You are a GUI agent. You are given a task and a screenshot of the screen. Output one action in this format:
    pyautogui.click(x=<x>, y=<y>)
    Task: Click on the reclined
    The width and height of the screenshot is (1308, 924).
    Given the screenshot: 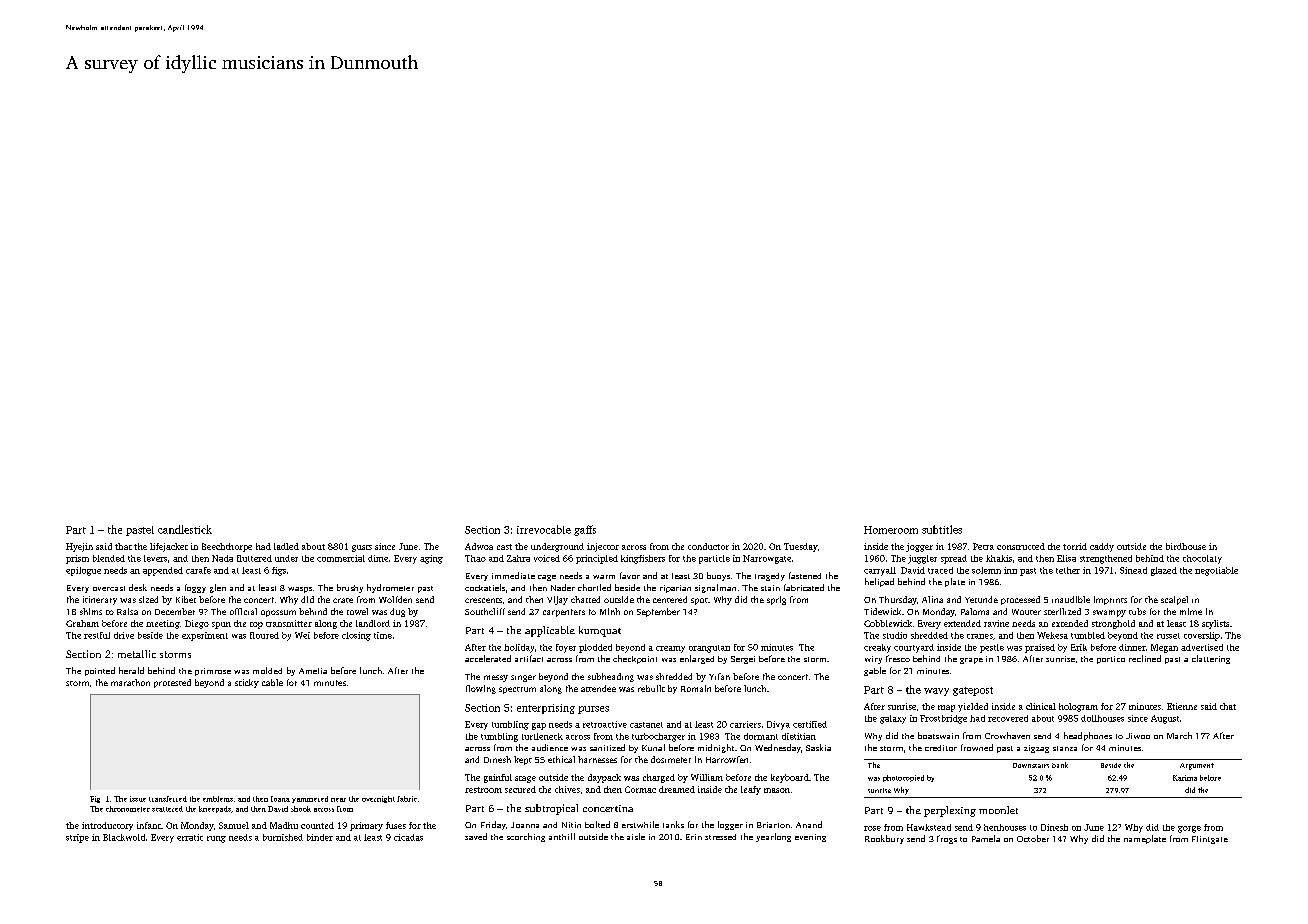 What is the action you would take?
    pyautogui.click(x=1145, y=658)
